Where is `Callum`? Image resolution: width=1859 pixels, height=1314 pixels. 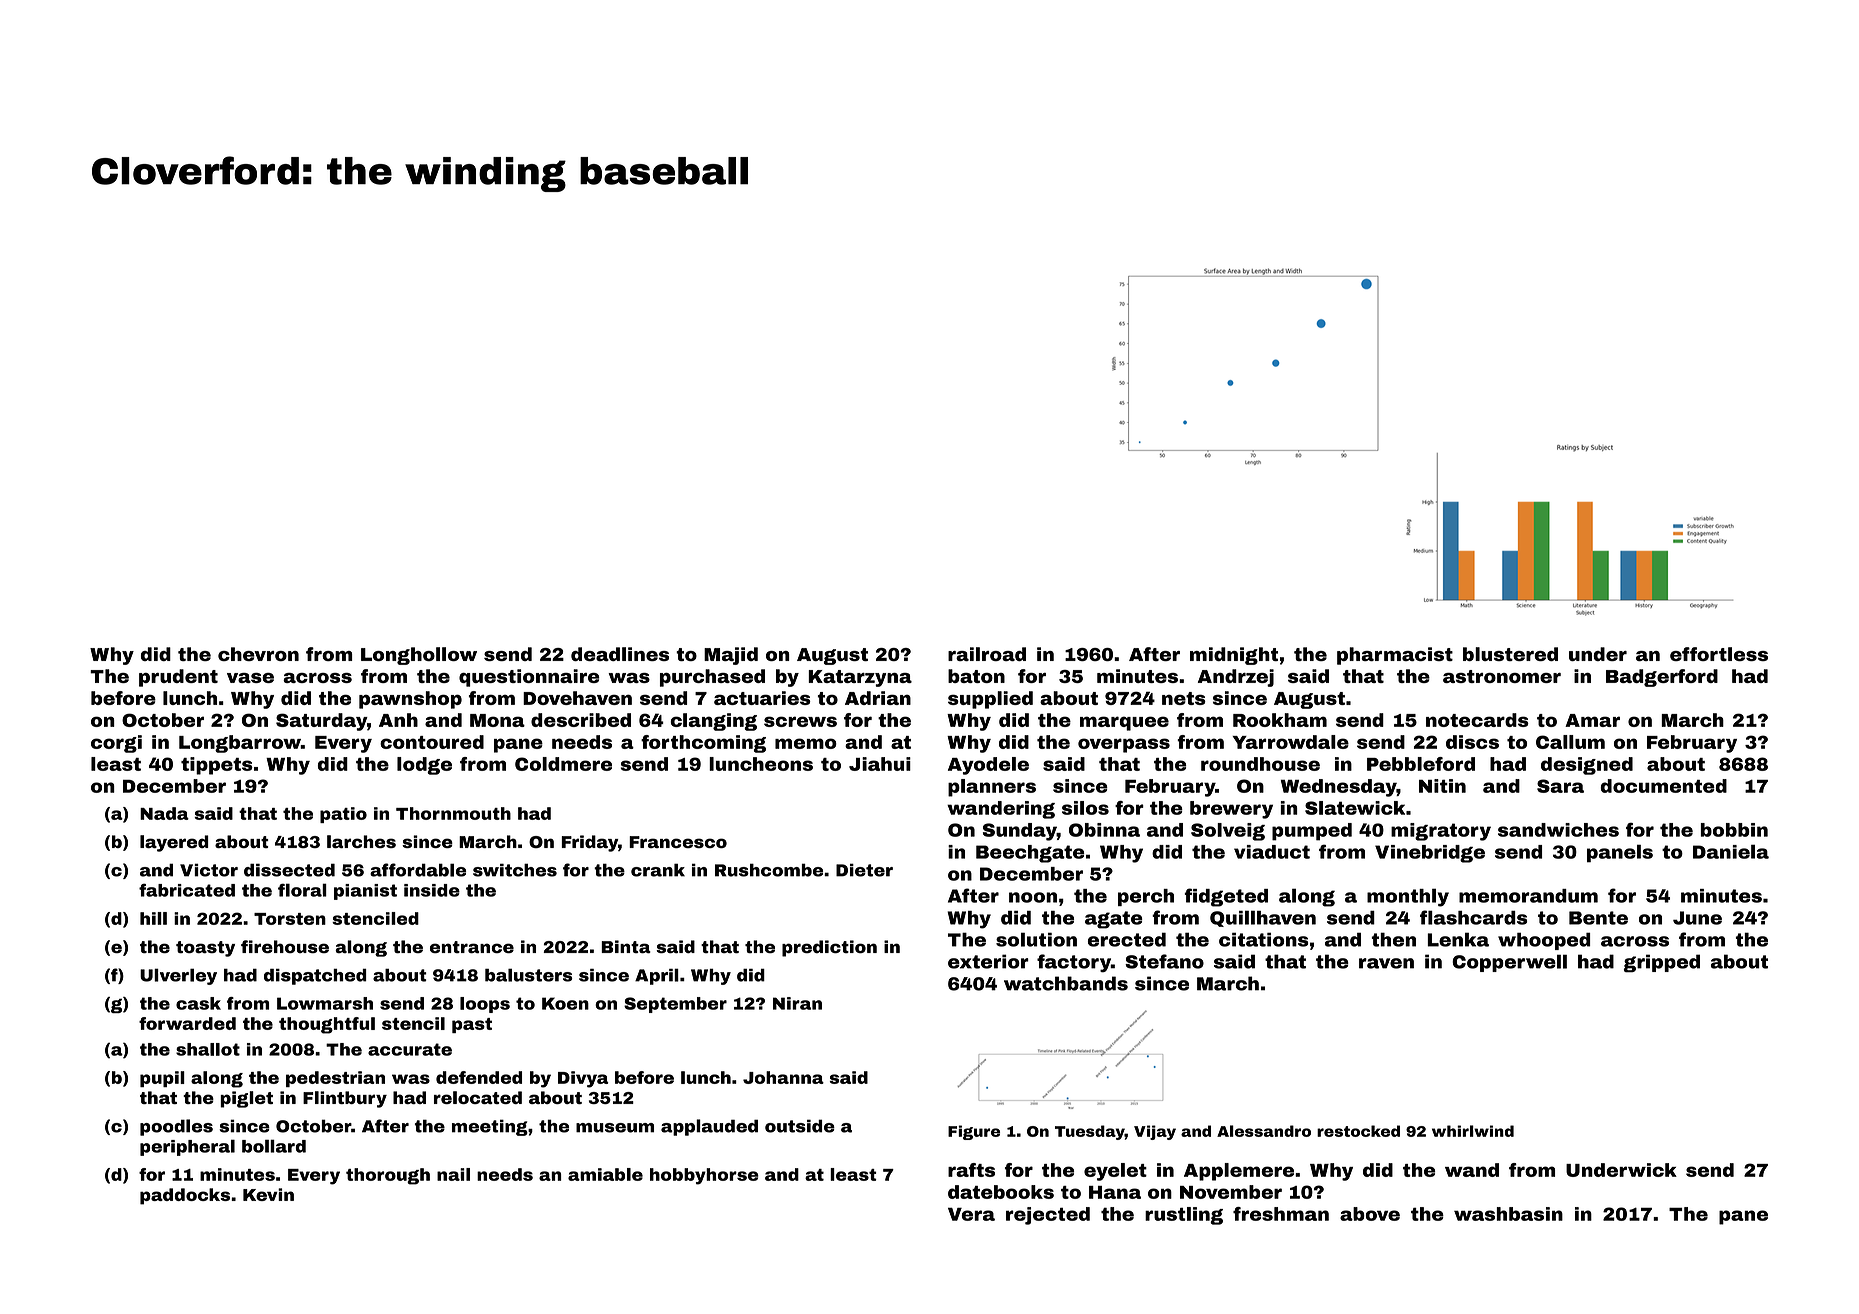 Callum is located at coordinates (1570, 742).
